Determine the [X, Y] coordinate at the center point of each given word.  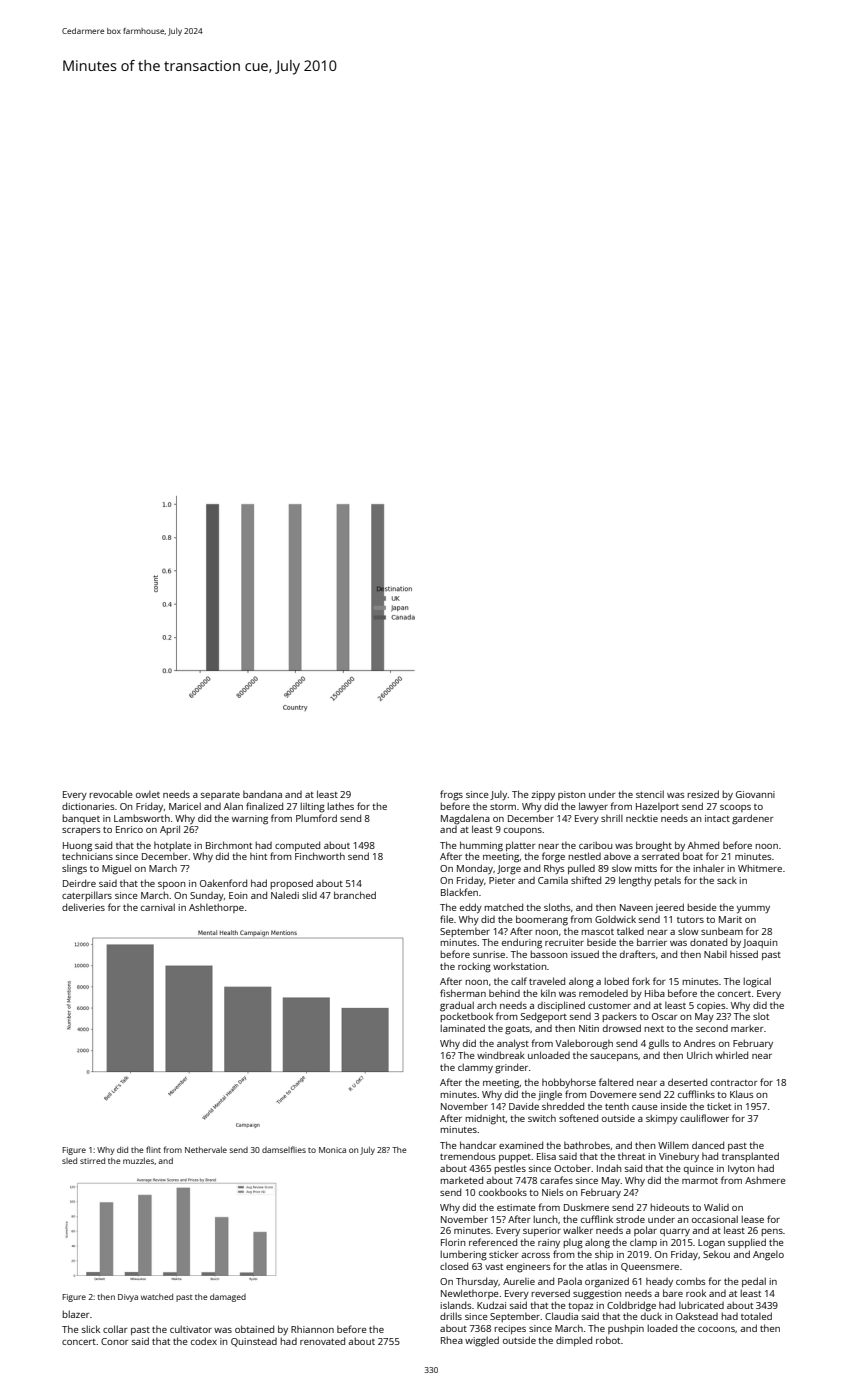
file [447, 919]
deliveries [83, 907]
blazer [75, 1314]
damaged [228, 1298]
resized [703, 794]
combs [690, 1281]
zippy [543, 795]
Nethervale [206, 1150]
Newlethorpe [470, 1294]
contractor [734, 1083]
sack [727, 880]
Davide [524, 1106]
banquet [81, 819]
